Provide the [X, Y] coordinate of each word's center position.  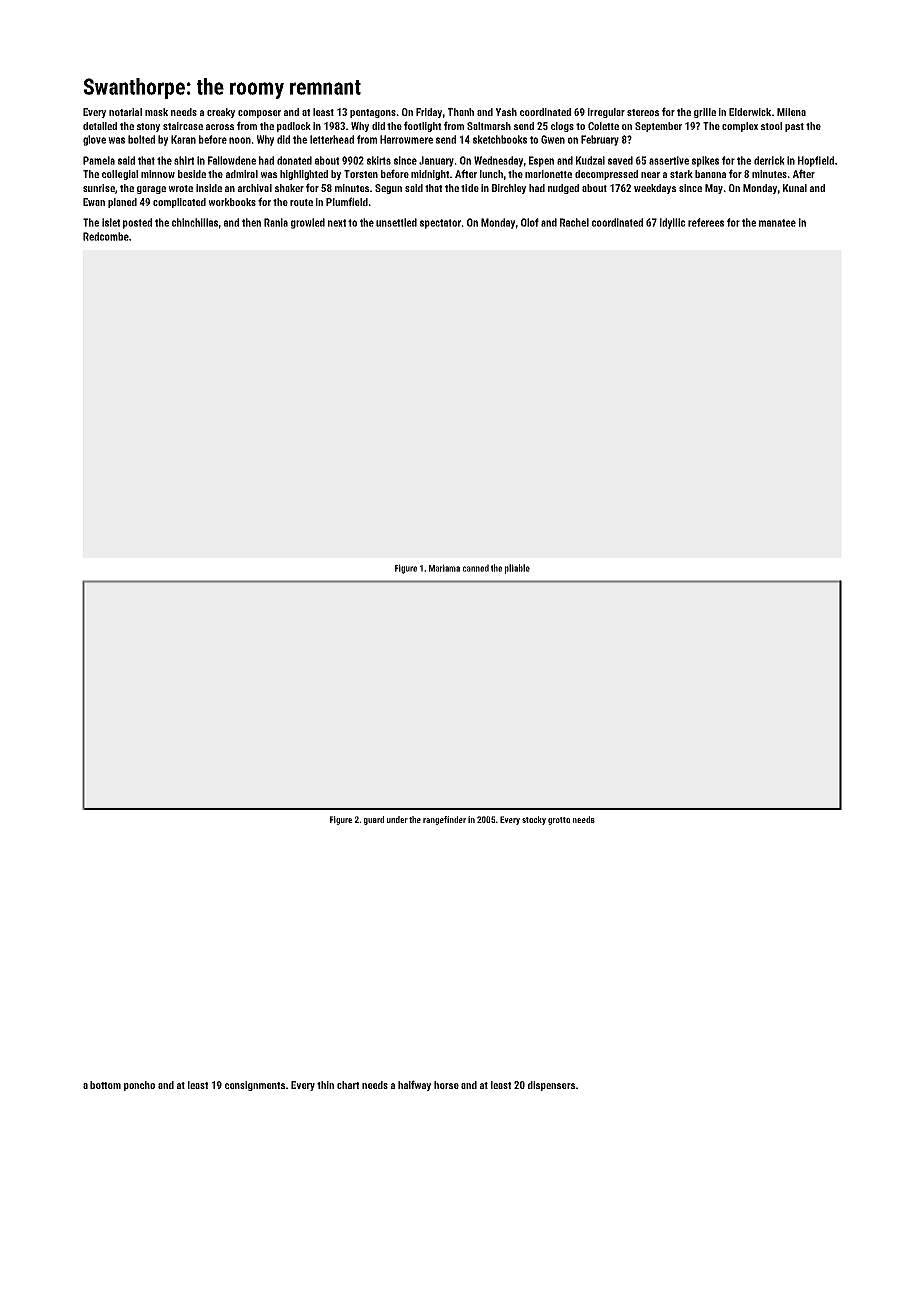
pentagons [373, 113]
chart [348, 1085]
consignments [255, 1086]
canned [476, 568]
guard [374, 820]
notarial [125, 112]
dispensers [551, 1086]
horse [446, 1085]
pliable [517, 569]
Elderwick [750, 112]
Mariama [444, 568]
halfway [414, 1085]
